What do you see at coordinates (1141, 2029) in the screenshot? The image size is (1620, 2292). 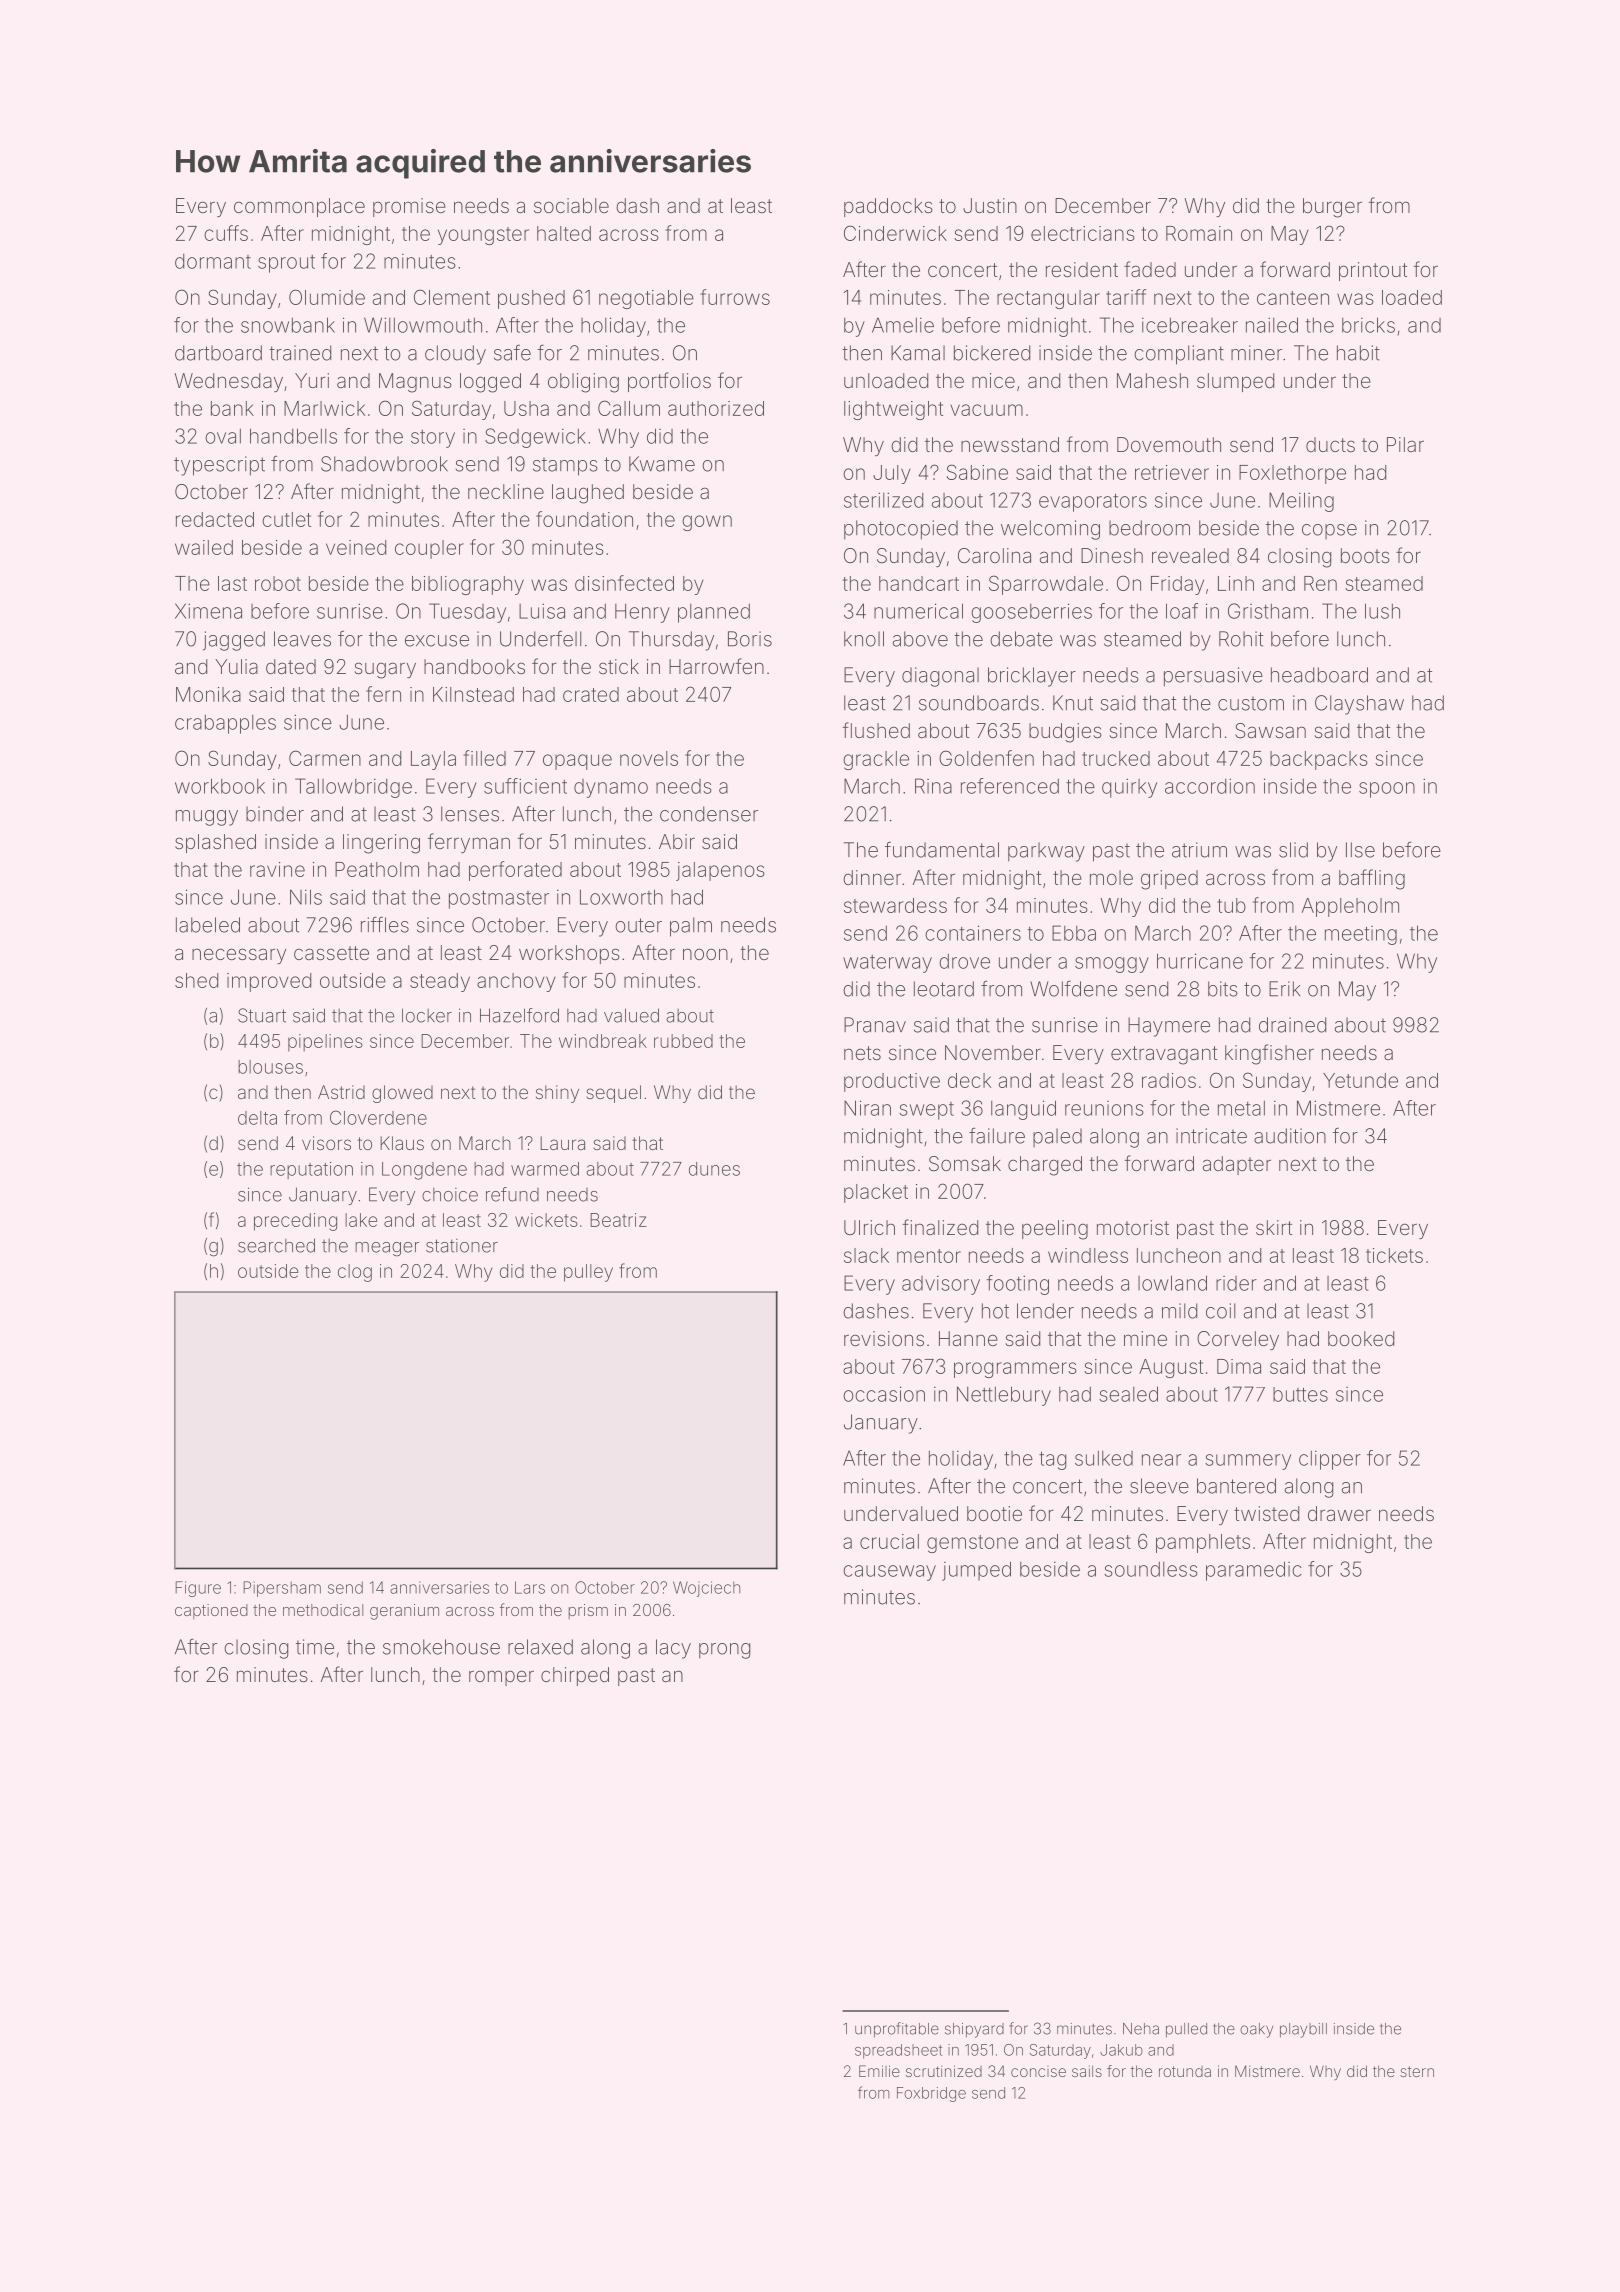 I see `Neha` at bounding box center [1141, 2029].
